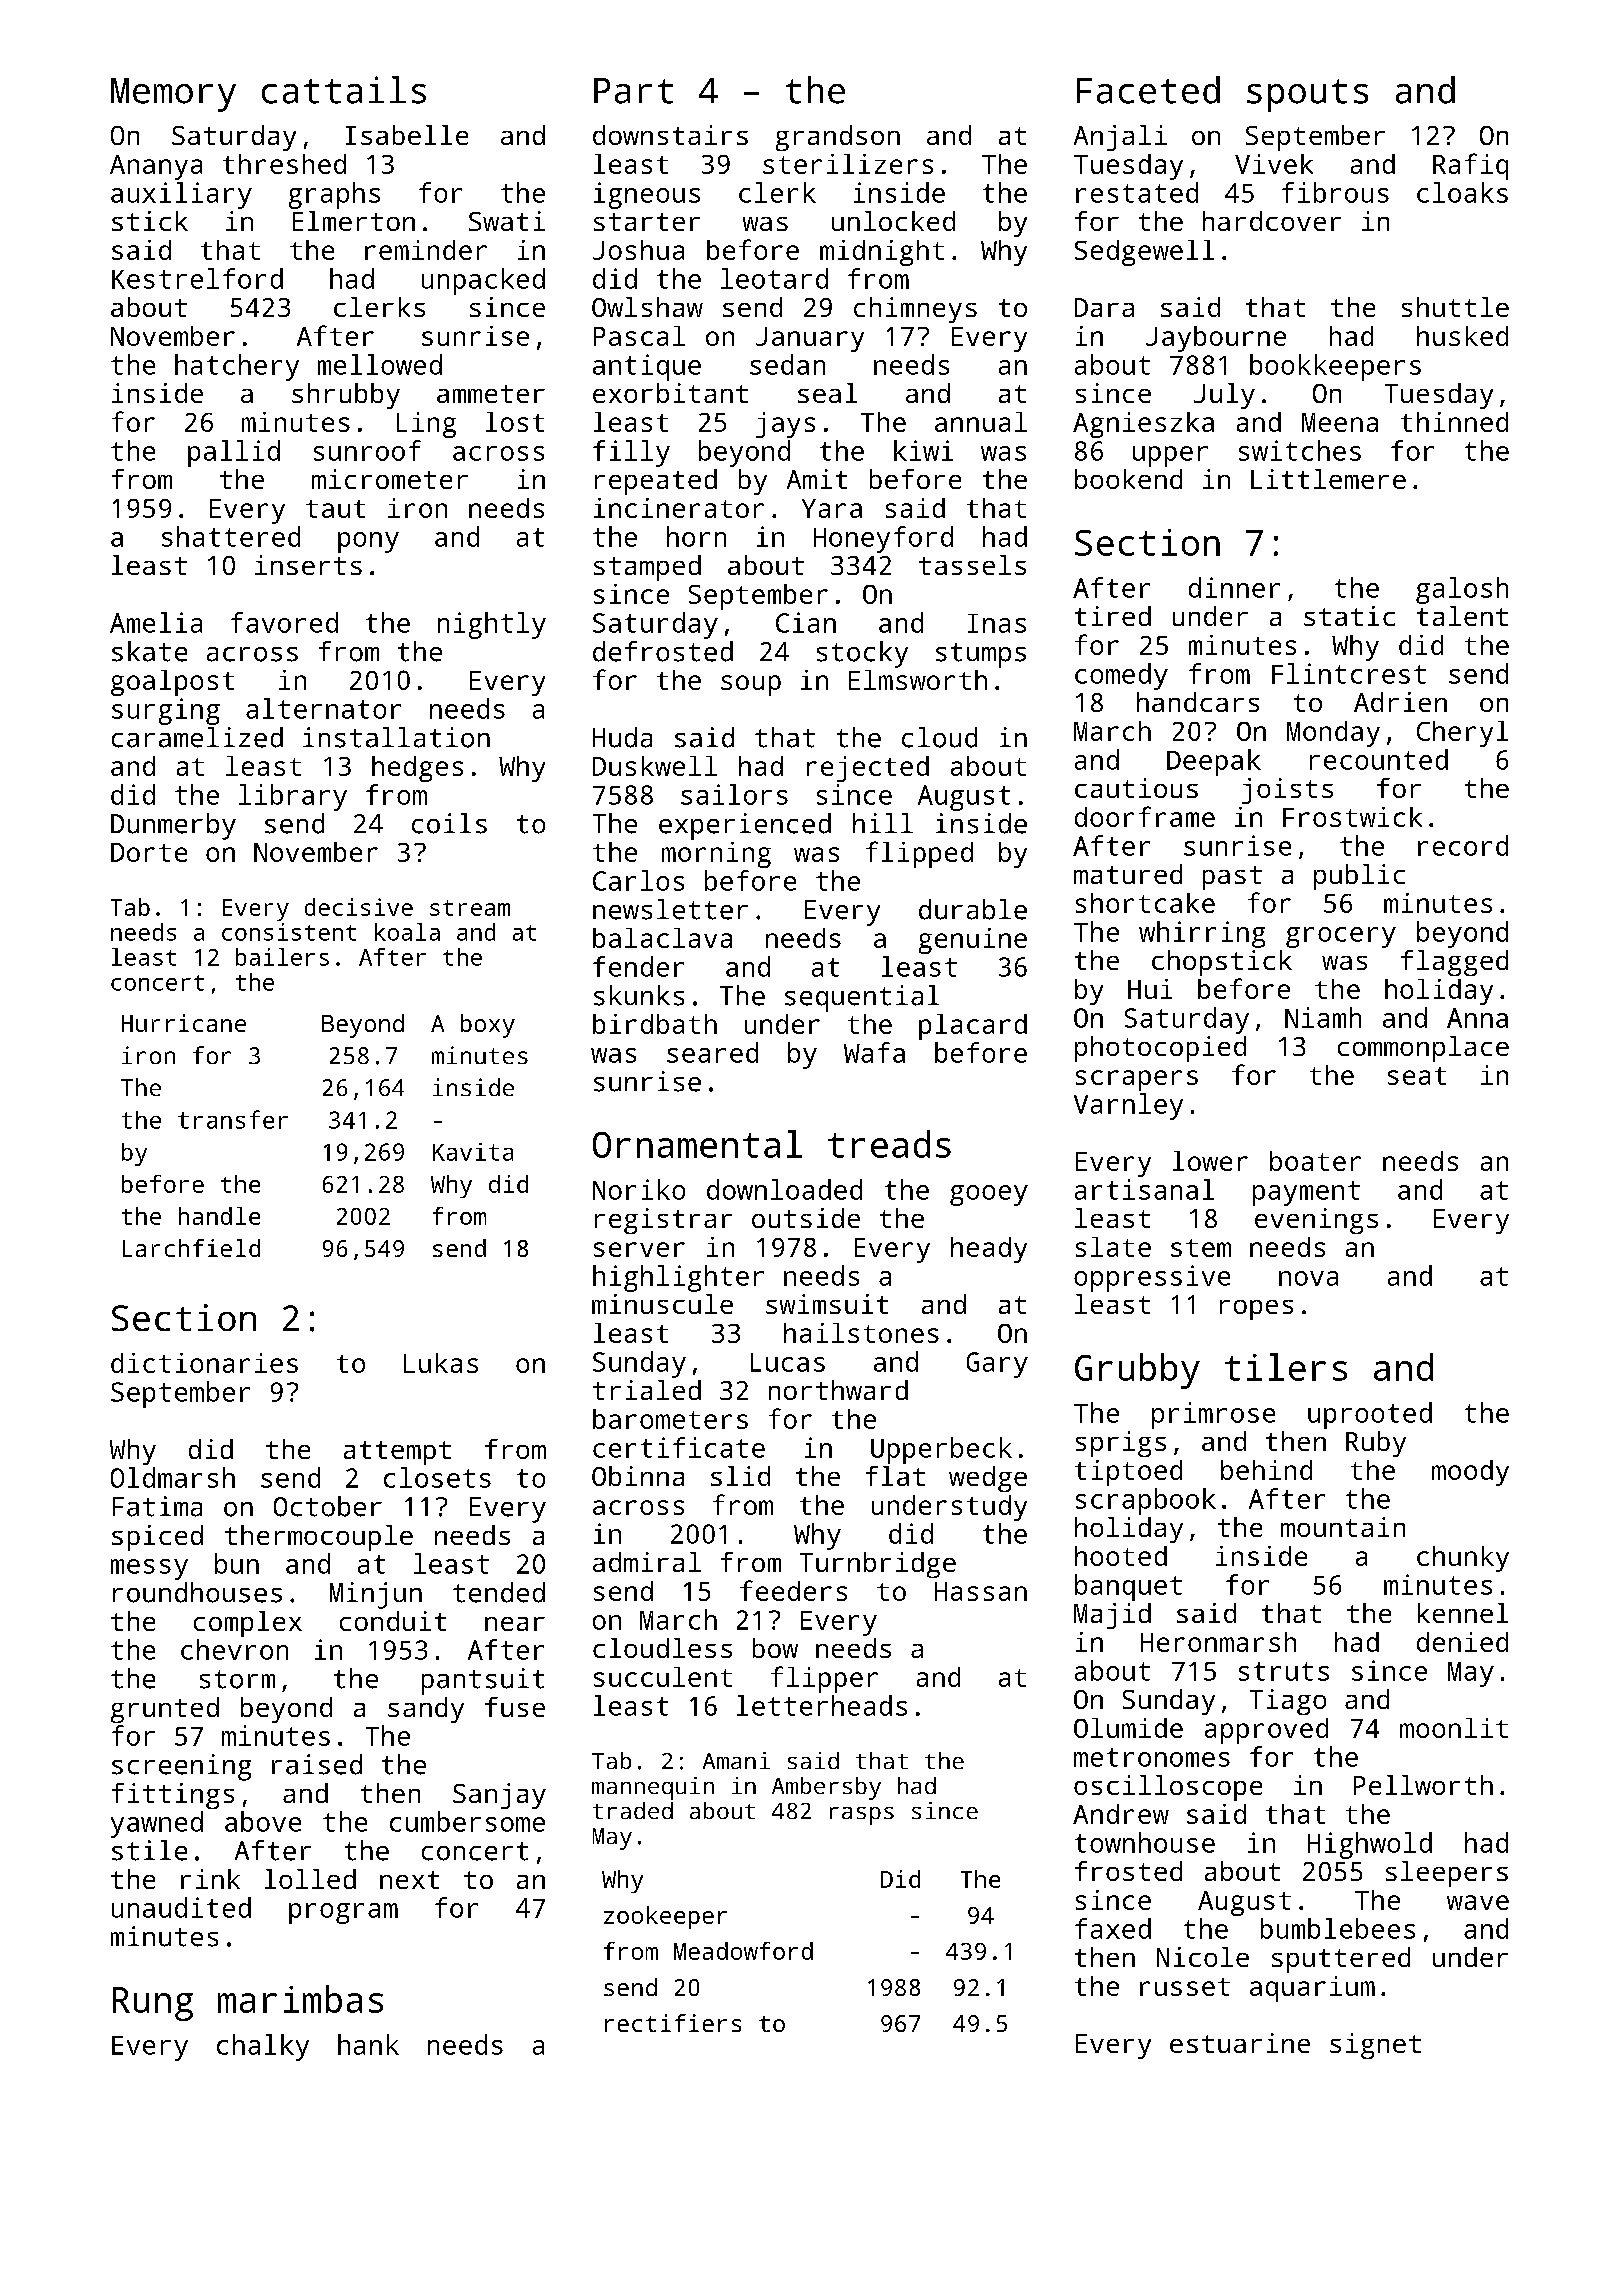 The width and height of the document is (1620, 2292). I want to click on bookend, so click(1128, 479).
